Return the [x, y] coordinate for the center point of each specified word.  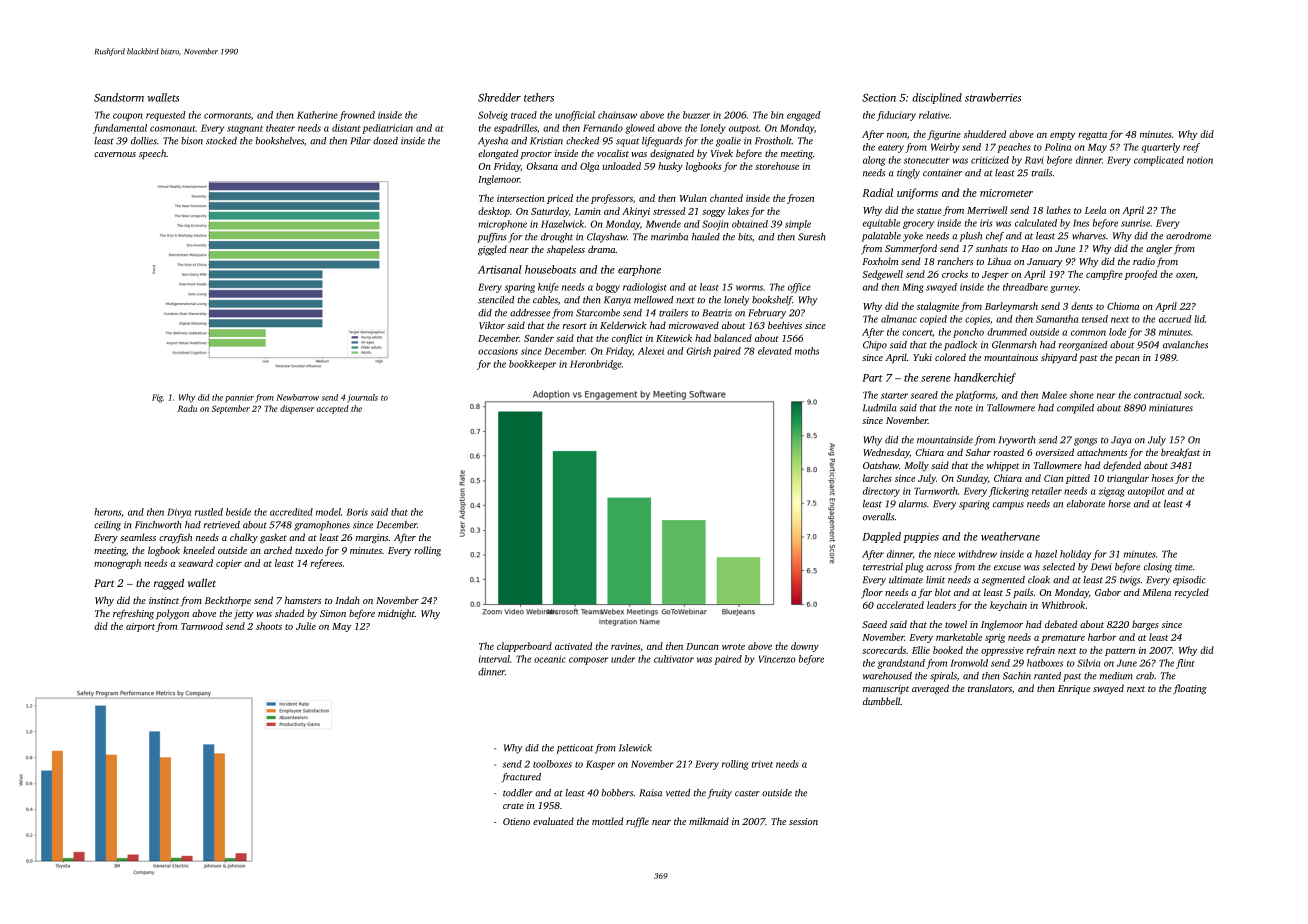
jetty [244, 615]
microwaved [694, 325]
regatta [1092, 136]
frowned [357, 116]
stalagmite [938, 307]
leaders [941, 605]
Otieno [516, 821]
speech [152, 154]
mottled [607, 821]
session [803, 821]
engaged [803, 116]
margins [372, 538]
